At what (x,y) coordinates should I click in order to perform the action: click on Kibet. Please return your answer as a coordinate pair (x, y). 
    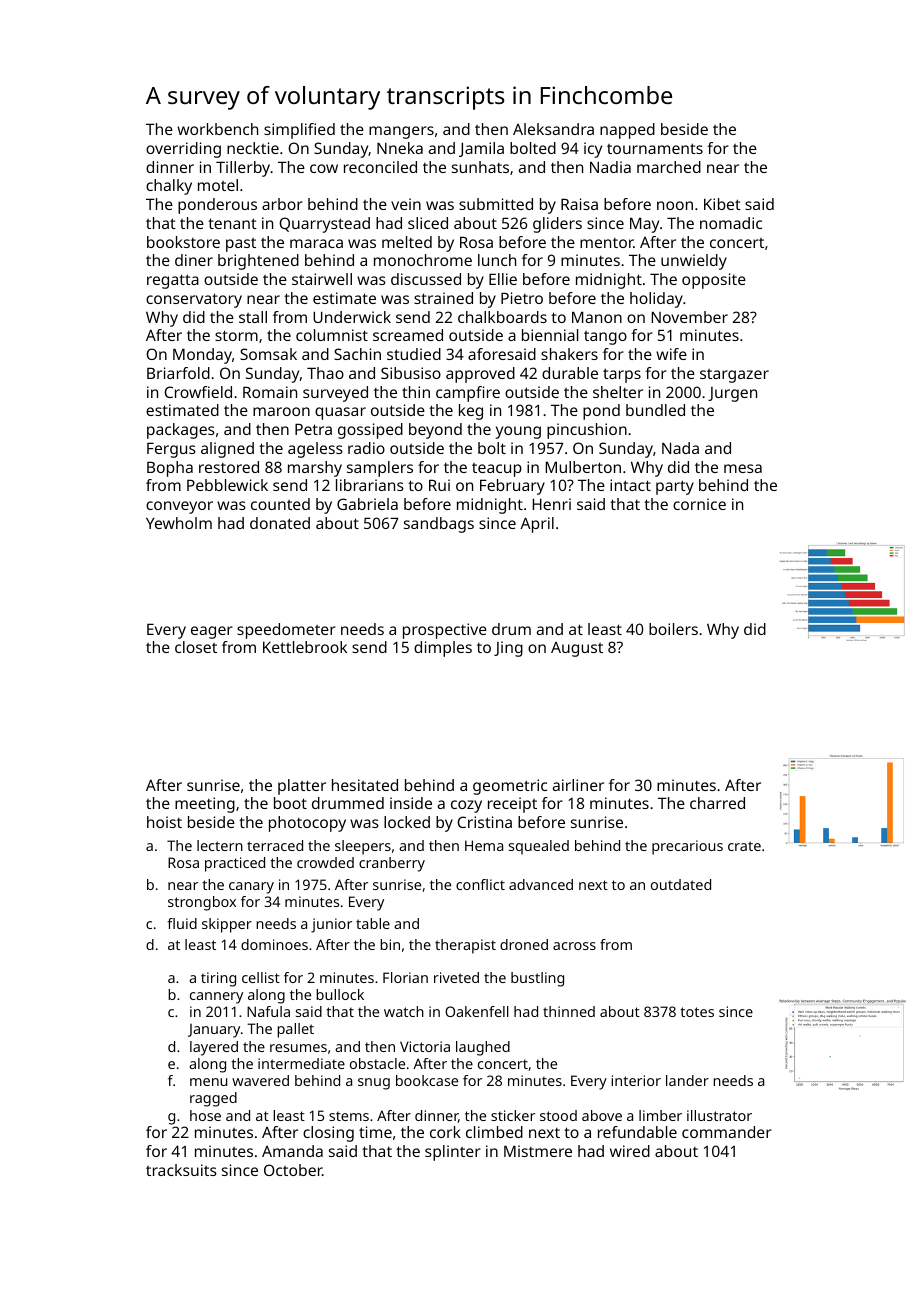
    Looking at the image, I should click on (722, 204).
